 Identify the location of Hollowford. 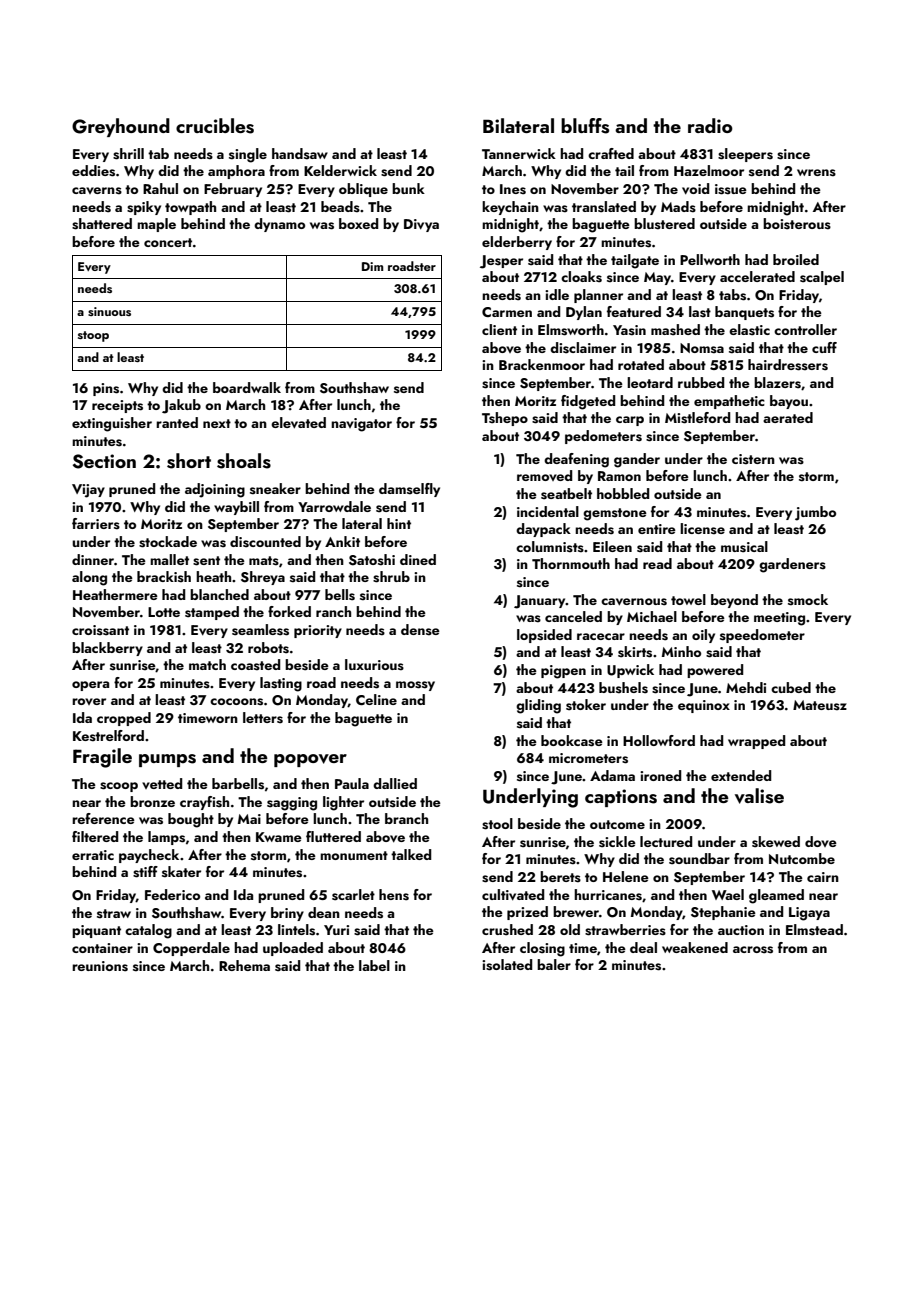
(659, 740).
